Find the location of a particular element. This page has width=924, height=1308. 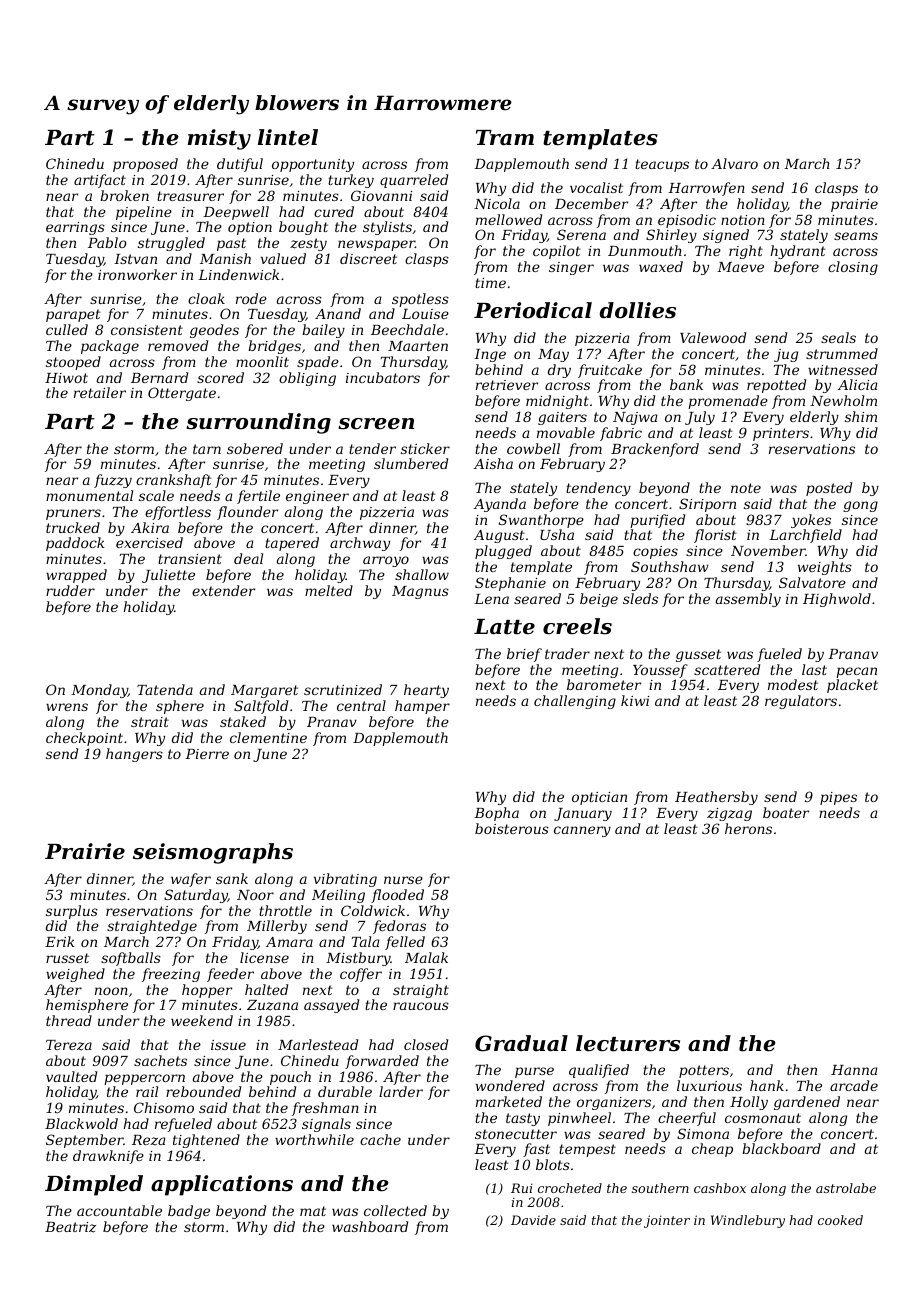

lecturers is located at coordinates (628, 1043).
